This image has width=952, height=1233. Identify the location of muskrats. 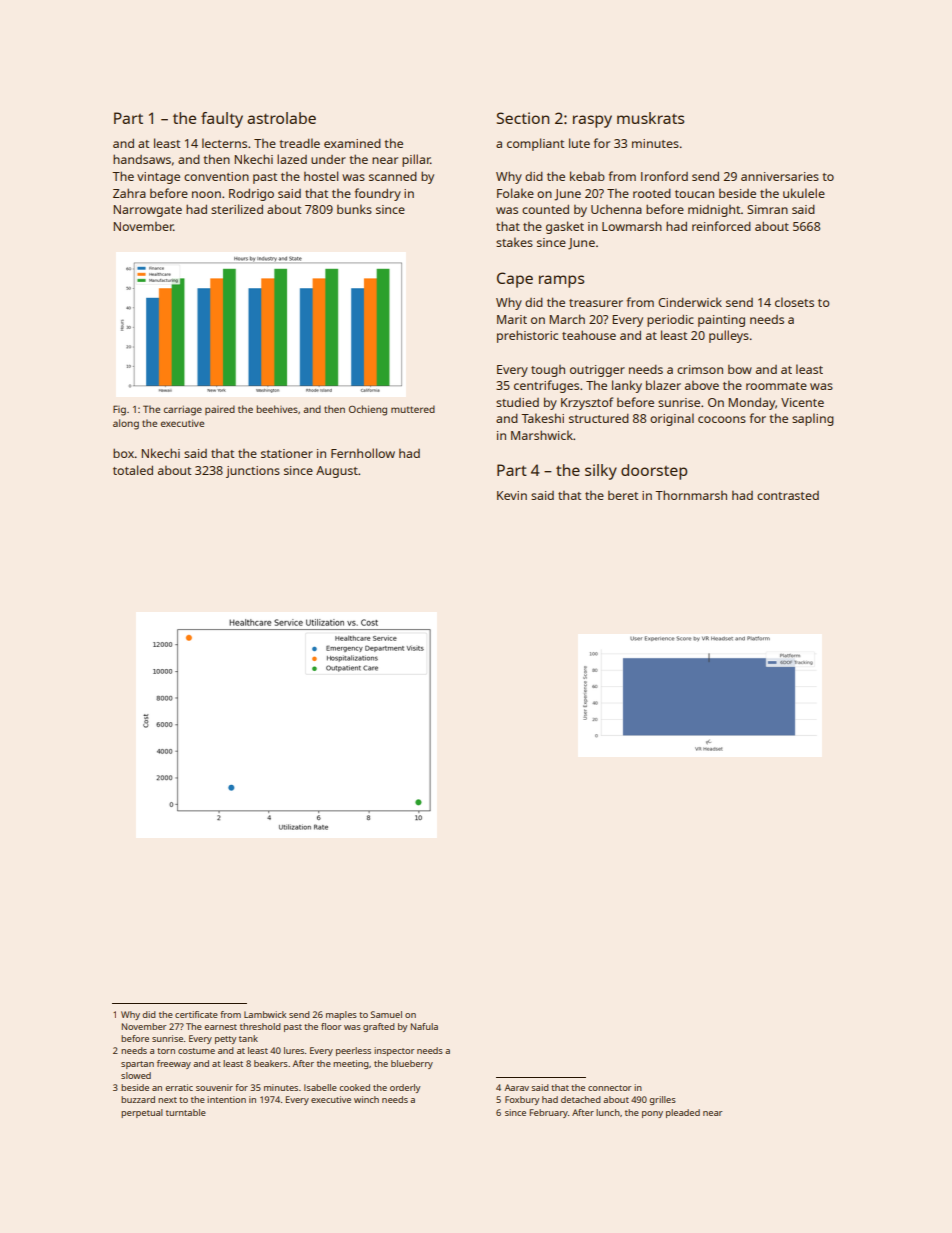
(650, 118).
